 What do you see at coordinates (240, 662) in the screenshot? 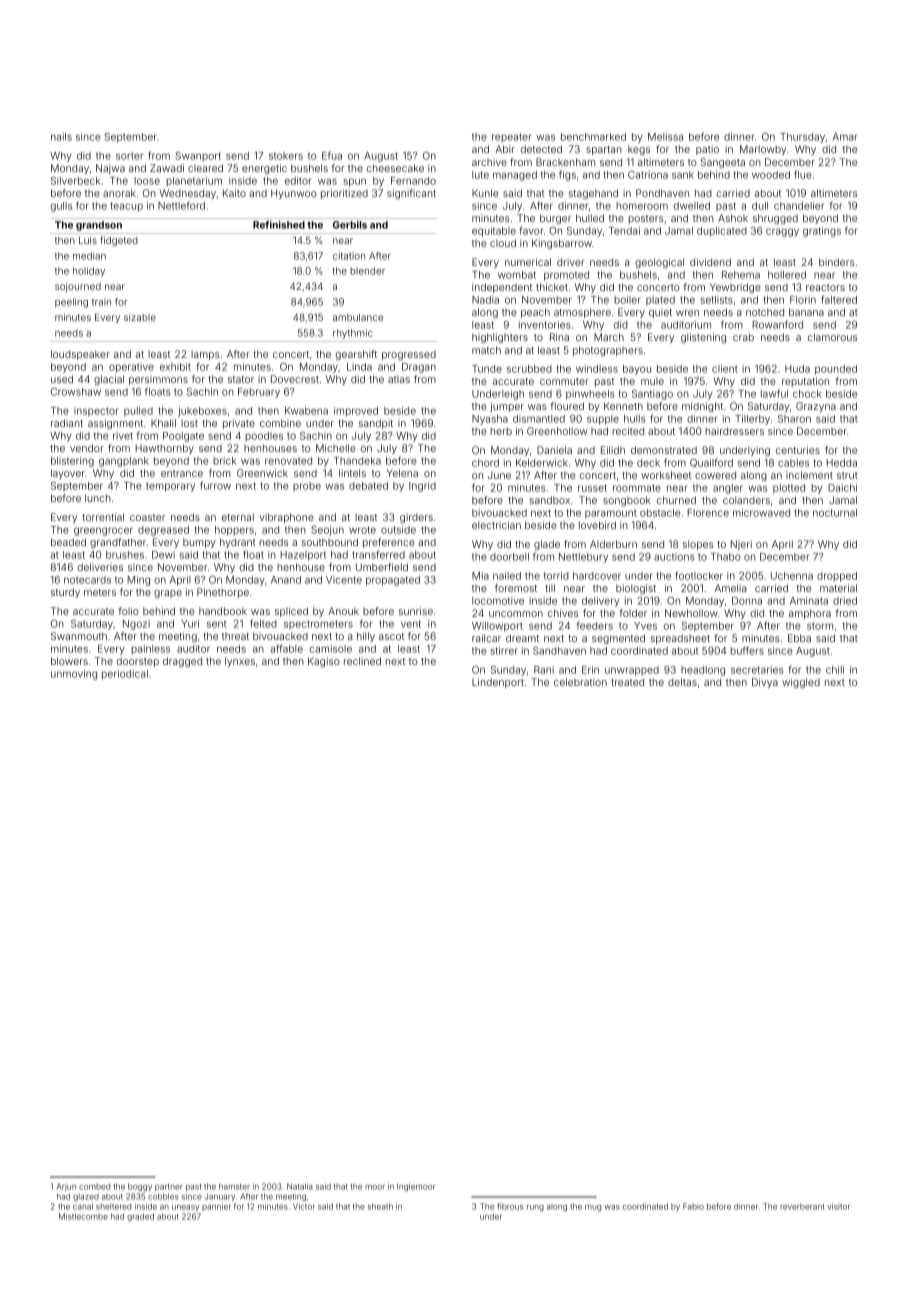
I see `lynxes` at bounding box center [240, 662].
